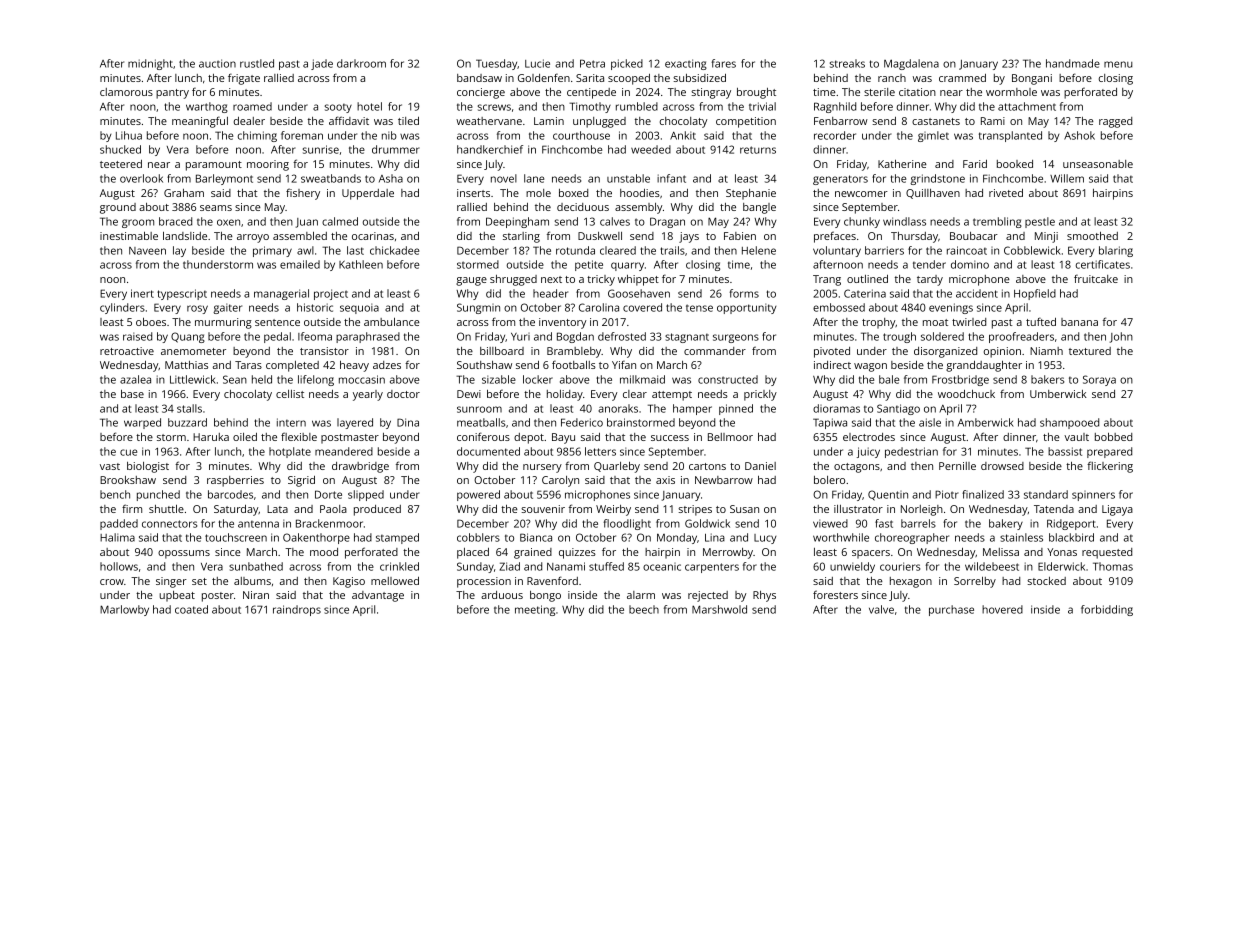 The image size is (1233, 952). Describe the element at coordinates (699, 308) in the screenshot. I see `tense` at that location.
